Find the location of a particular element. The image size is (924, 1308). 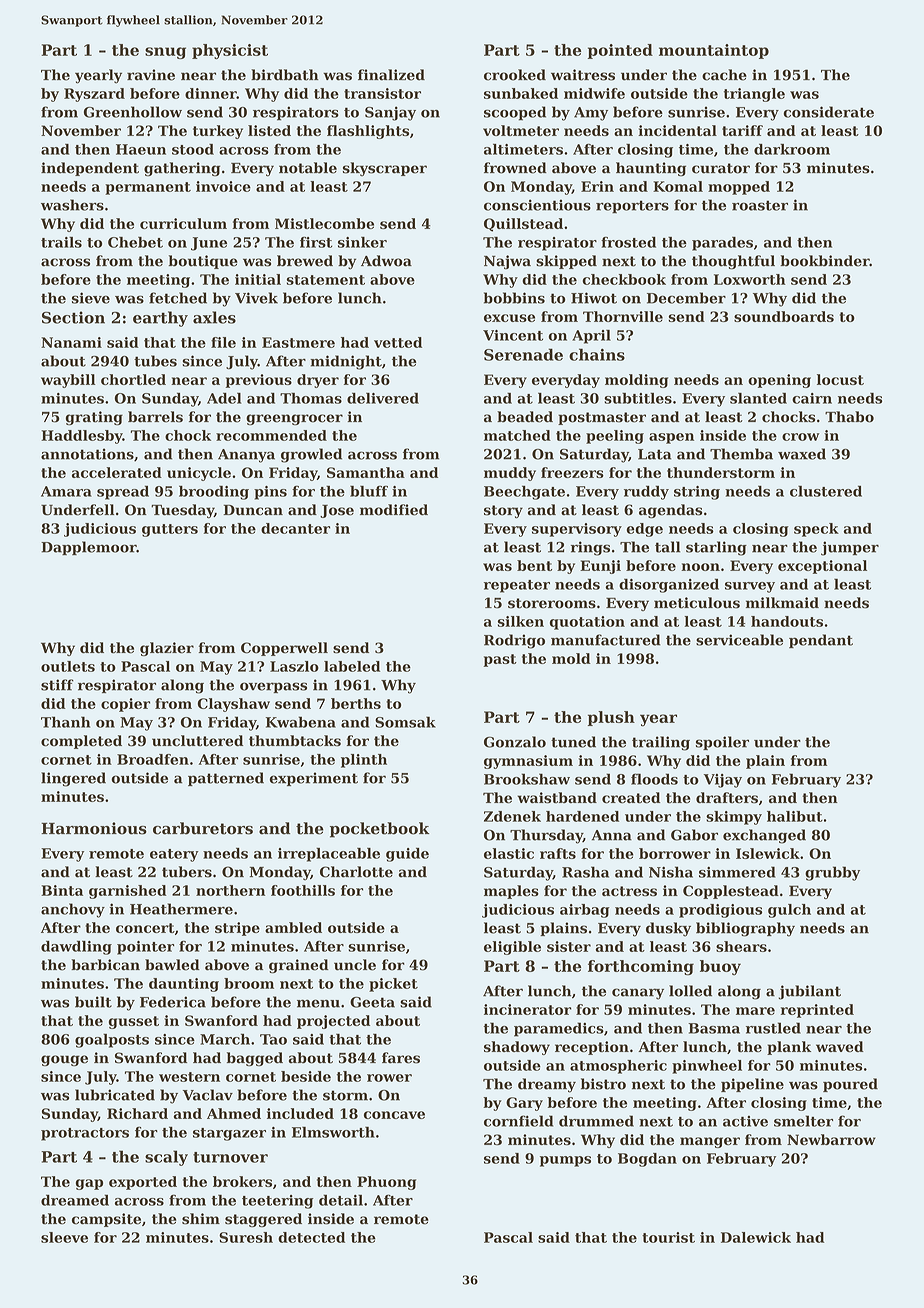

fares is located at coordinates (401, 1058).
